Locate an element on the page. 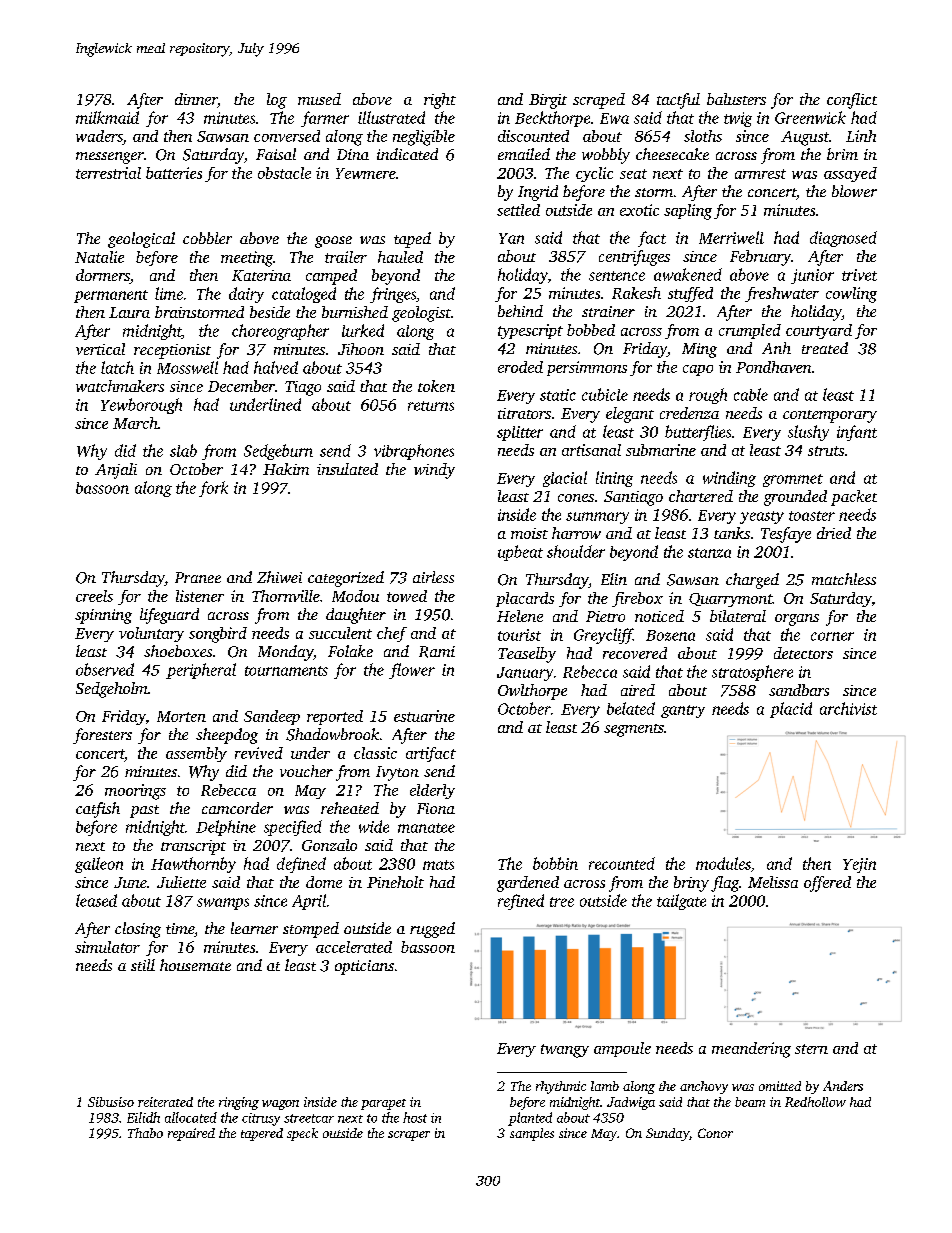  typescript is located at coordinates (530, 331).
